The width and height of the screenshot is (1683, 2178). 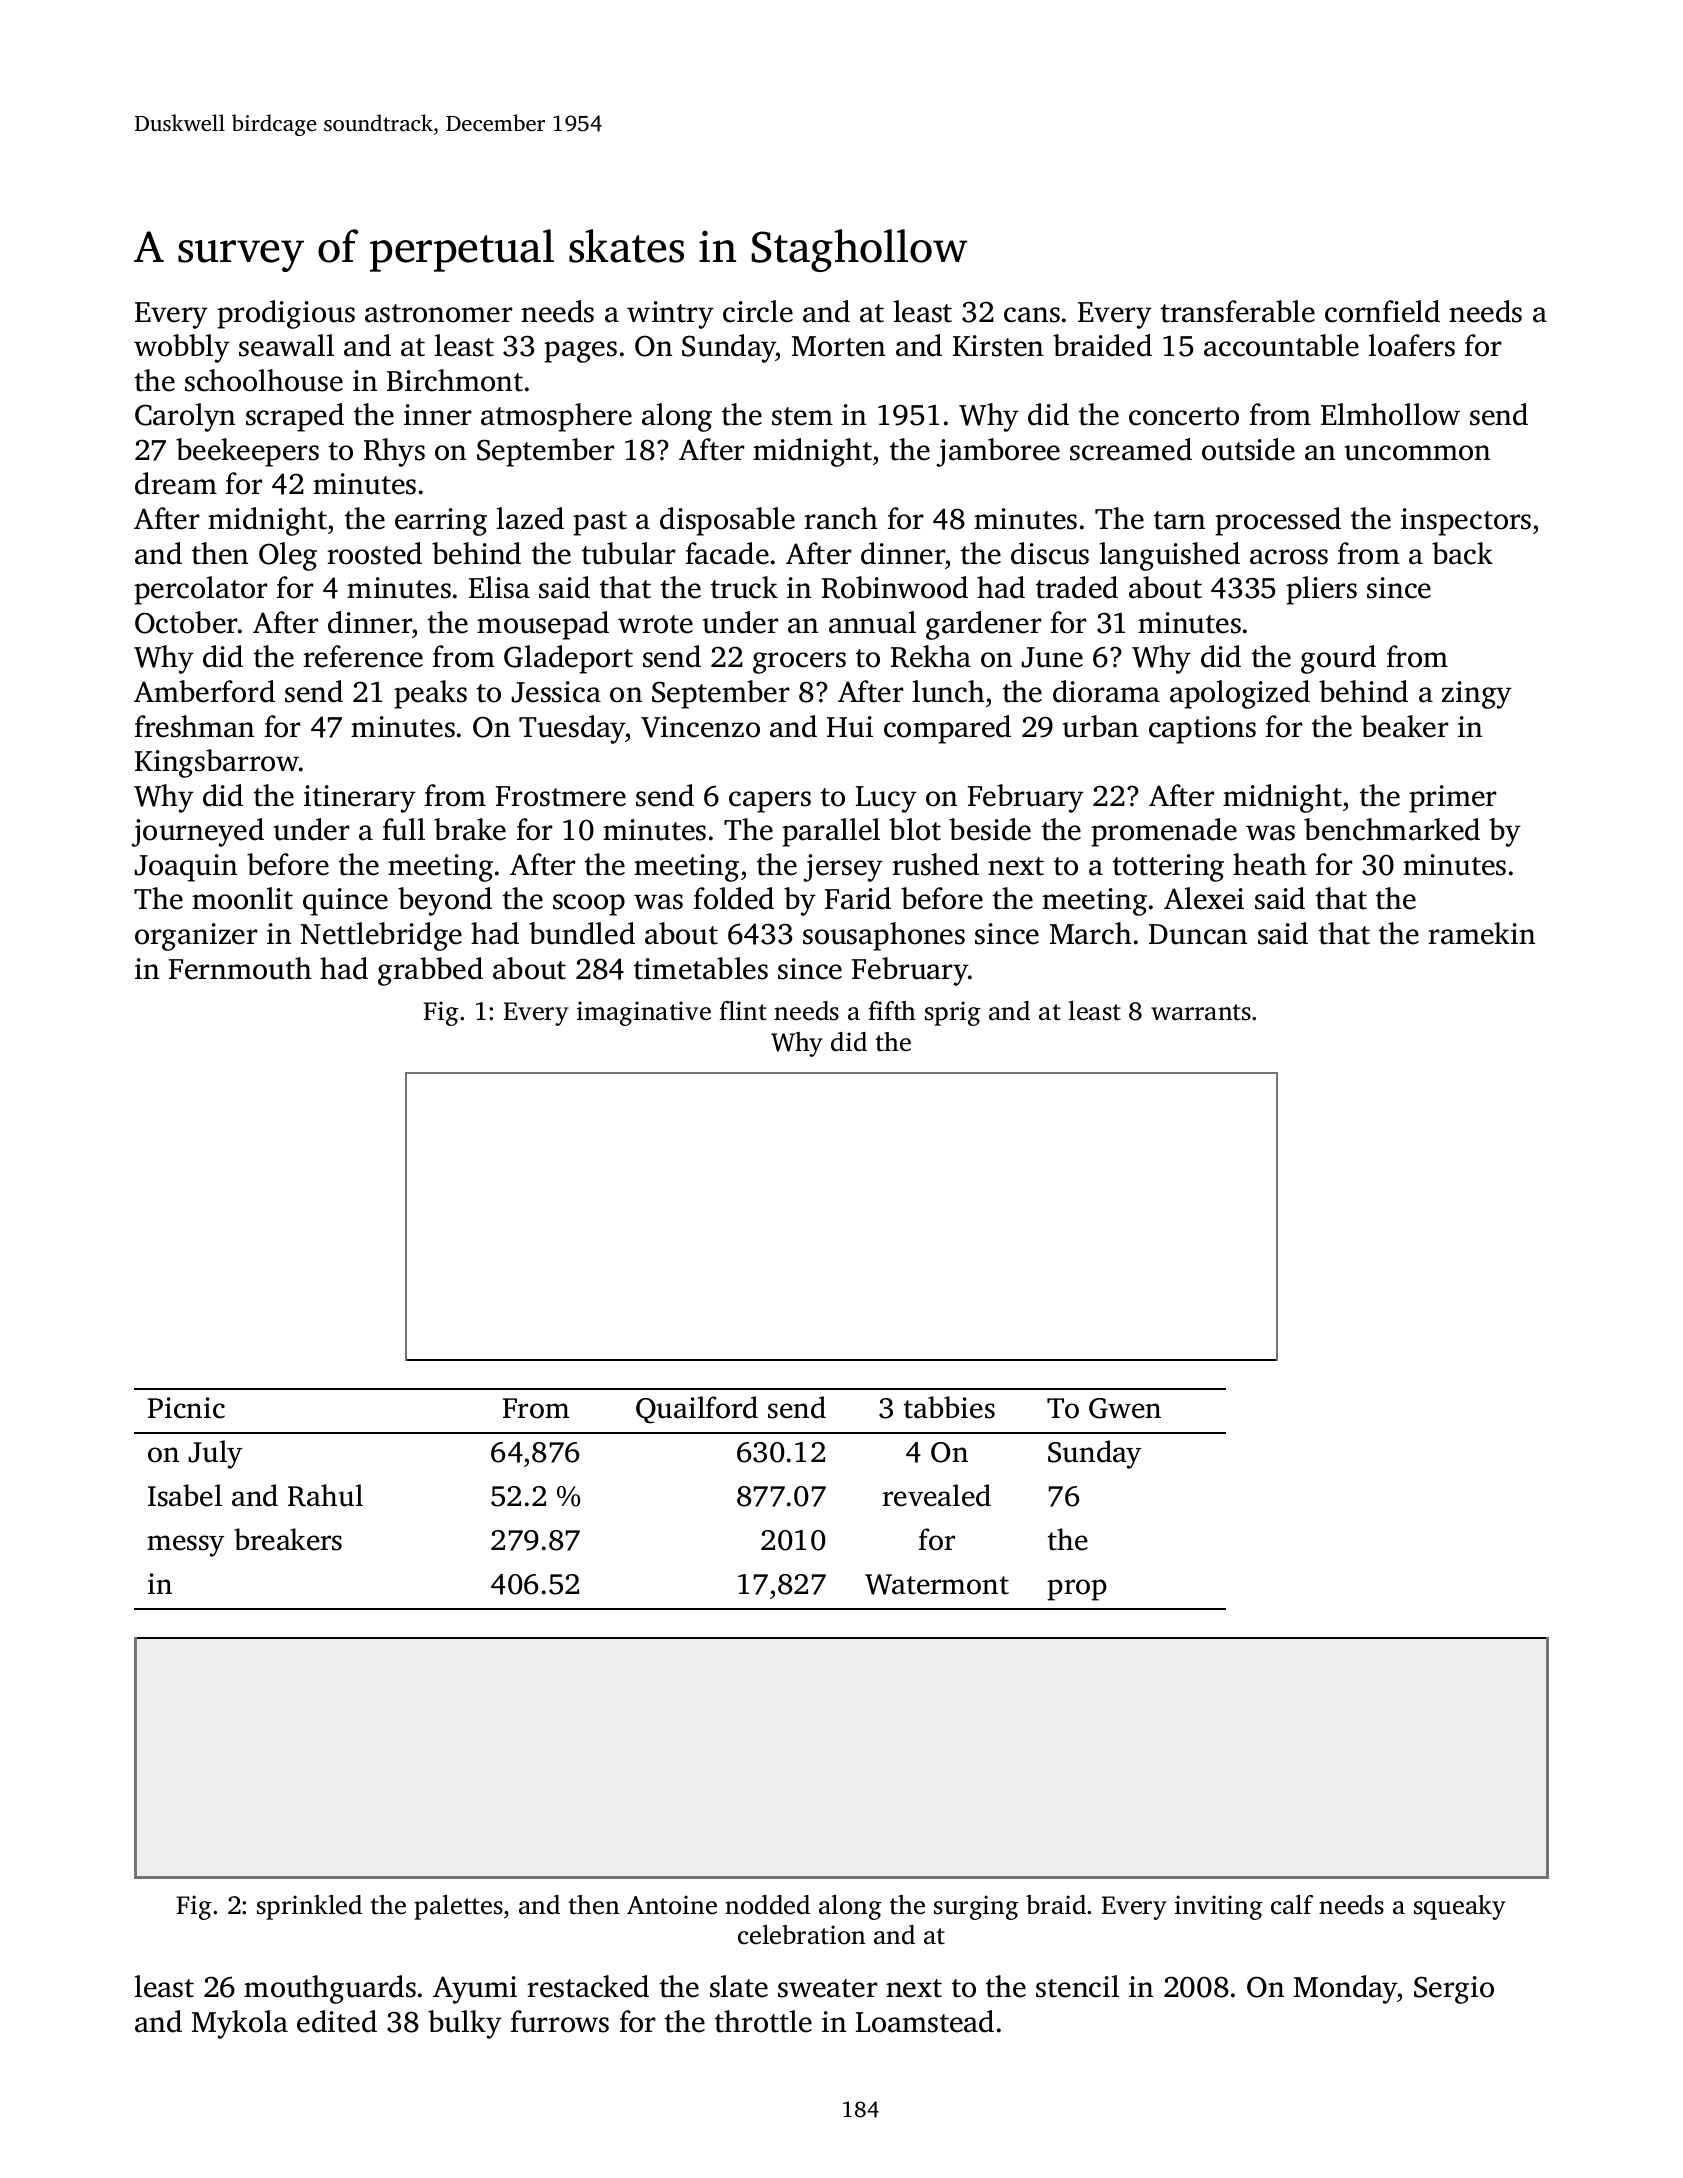 I want to click on palettes, so click(x=458, y=1907).
